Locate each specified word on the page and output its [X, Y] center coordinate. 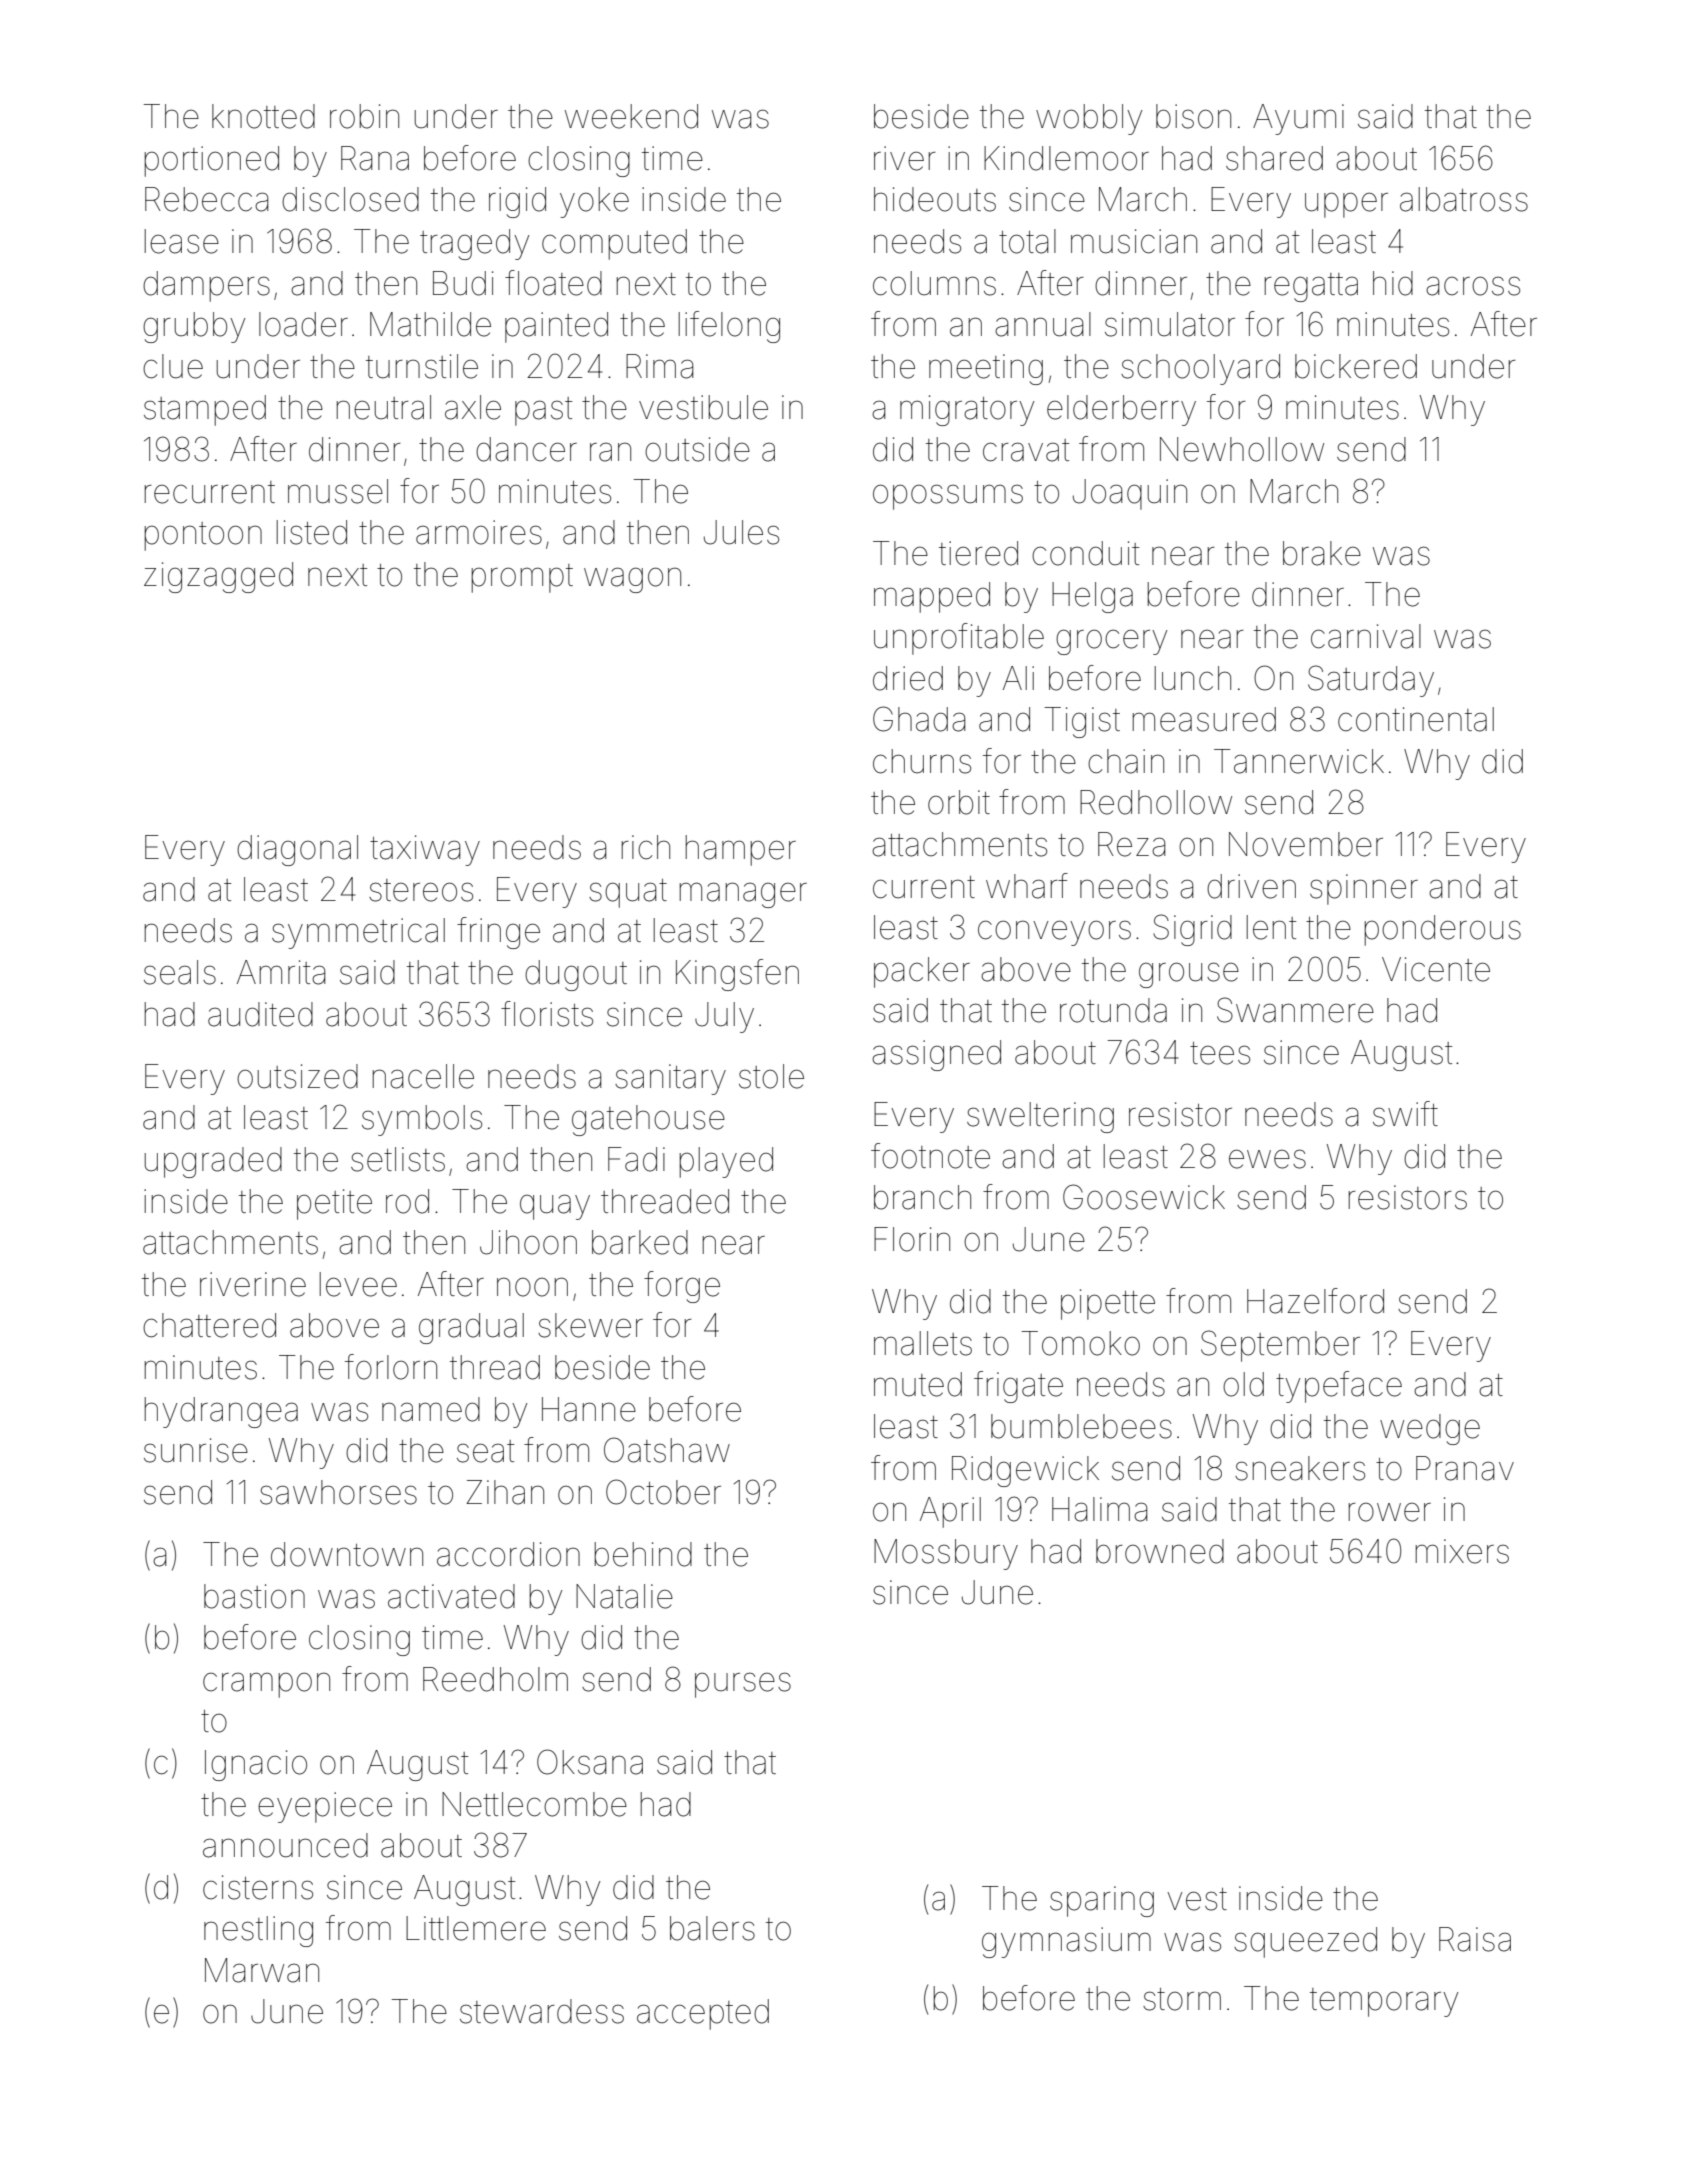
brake [1322, 553]
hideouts [935, 199]
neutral [384, 407]
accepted [703, 2014]
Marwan [262, 1970]
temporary [1384, 2002]
